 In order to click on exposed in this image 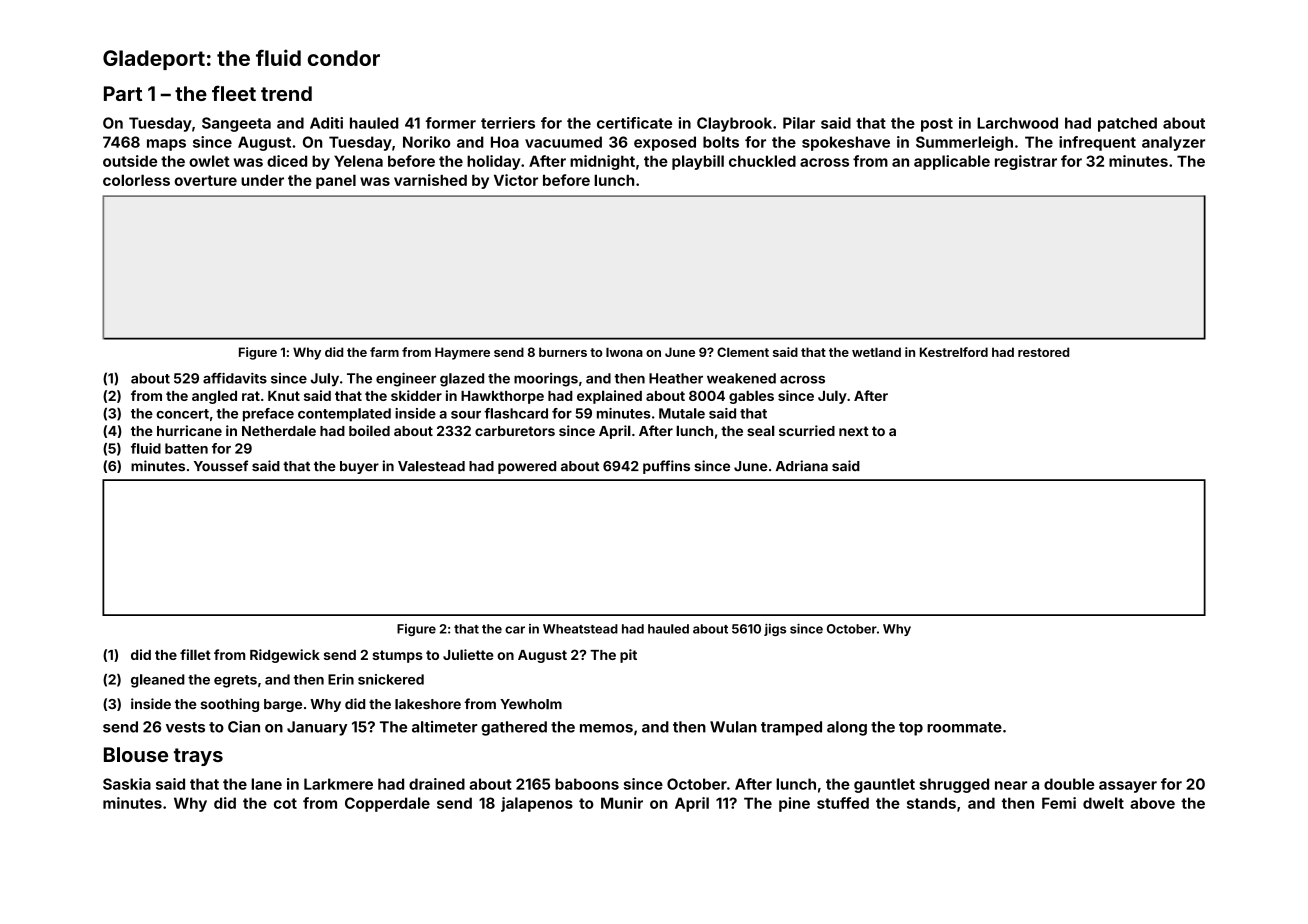, I will do `click(665, 143)`.
